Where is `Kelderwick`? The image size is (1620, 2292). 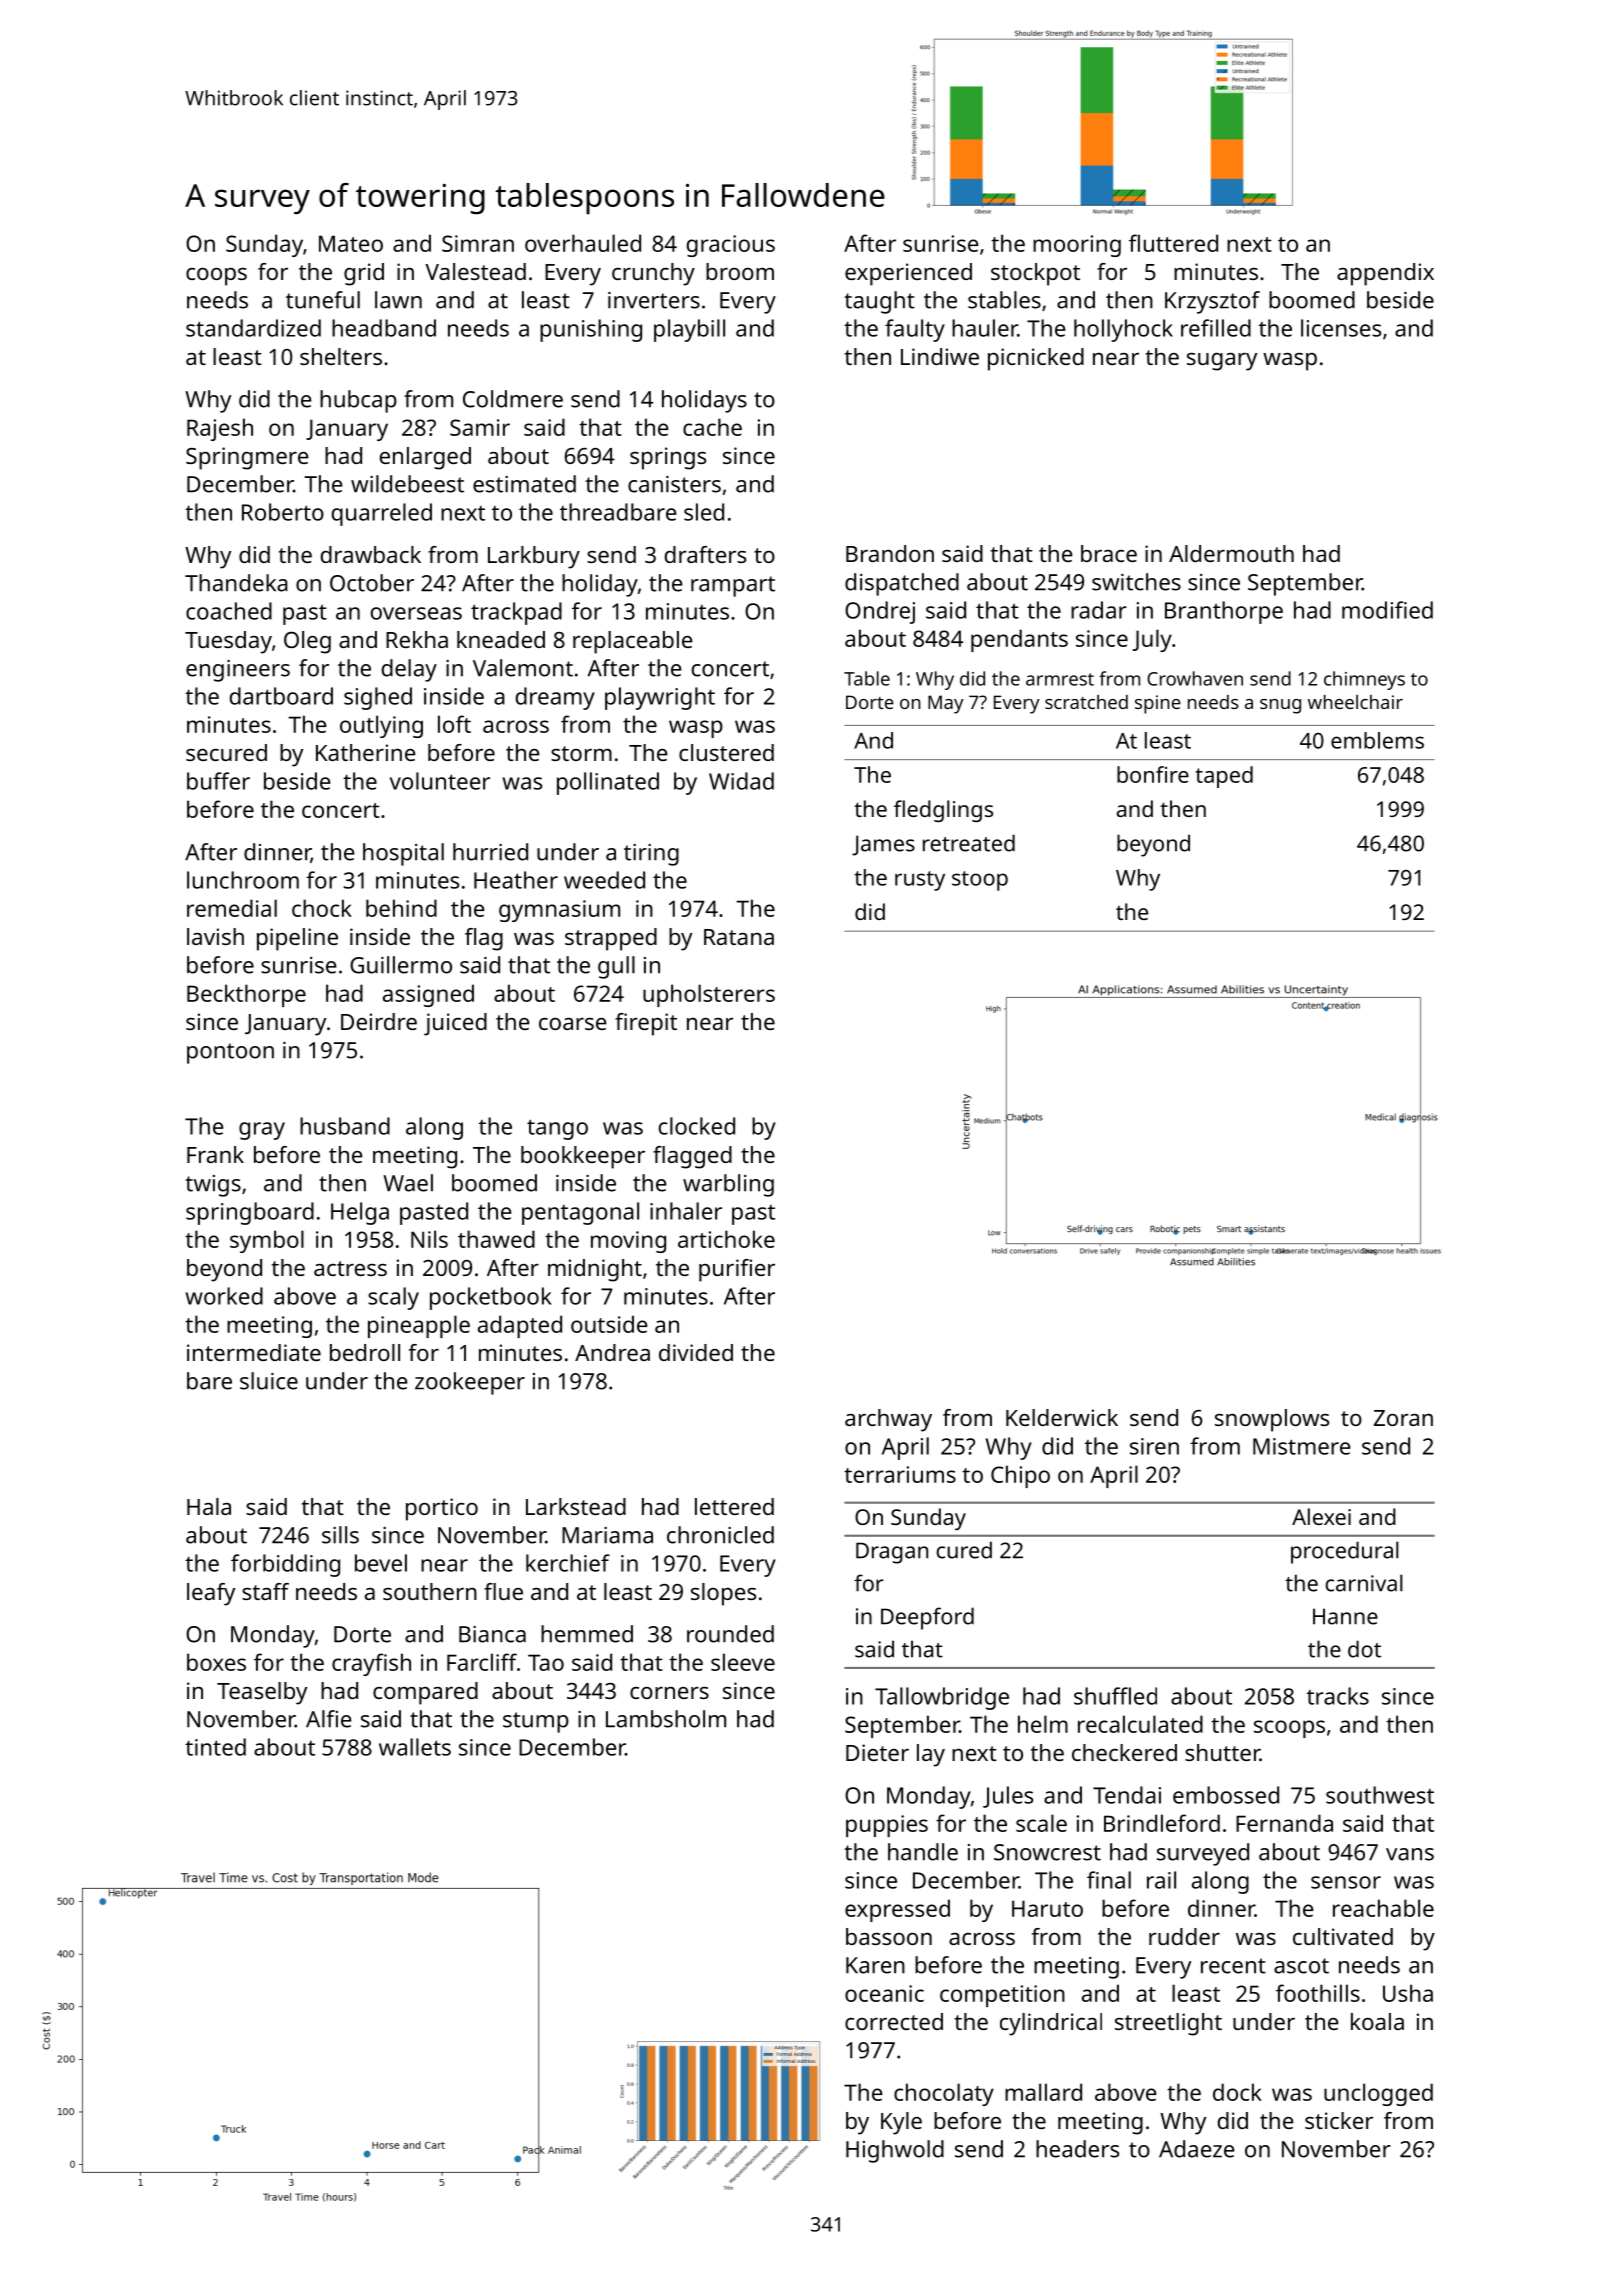 Kelderwick is located at coordinates (1062, 1417).
